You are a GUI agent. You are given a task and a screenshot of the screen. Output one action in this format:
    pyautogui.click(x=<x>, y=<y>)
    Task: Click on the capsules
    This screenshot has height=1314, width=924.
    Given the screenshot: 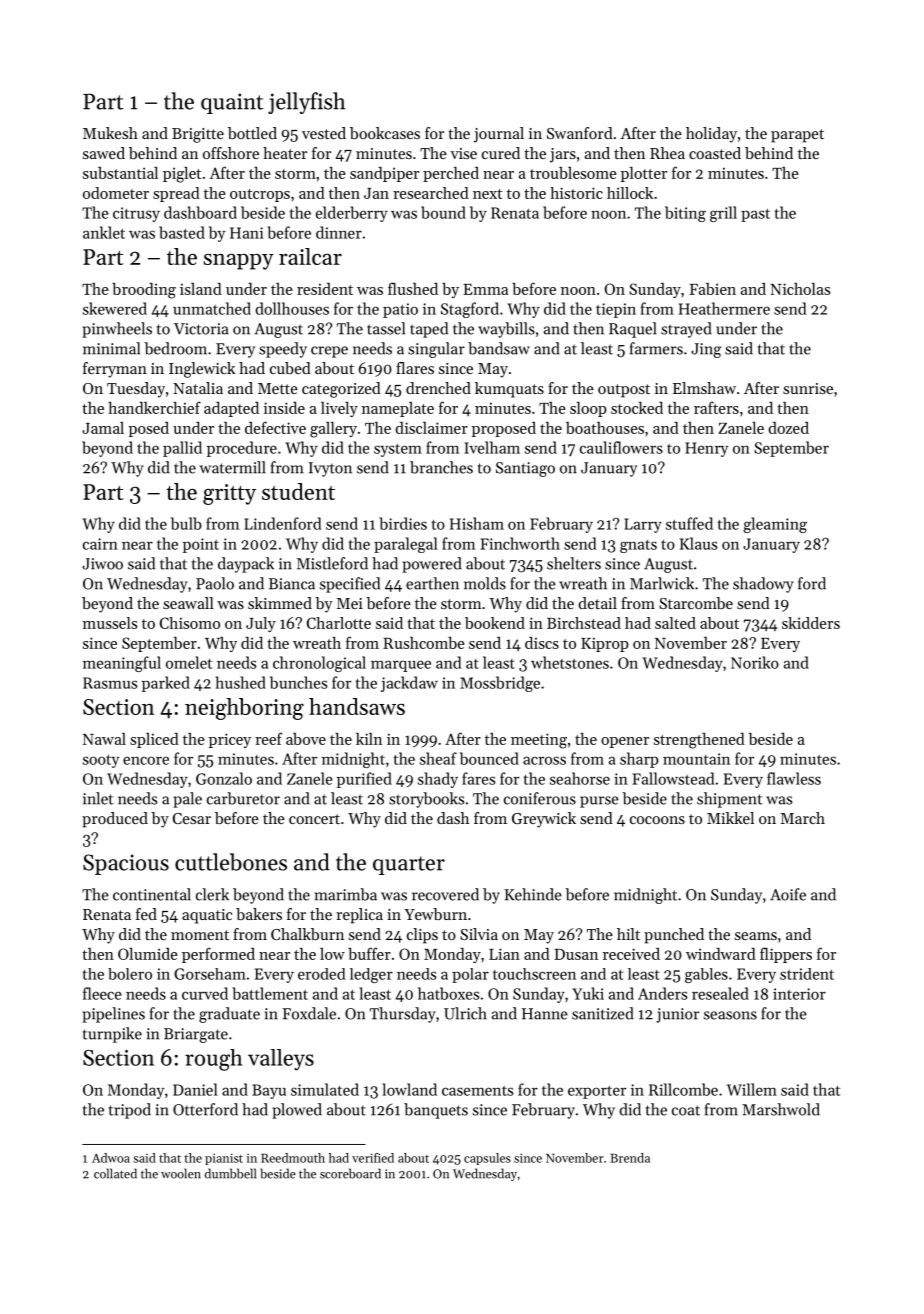 What is the action you would take?
    pyautogui.click(x=487, y=1159)
